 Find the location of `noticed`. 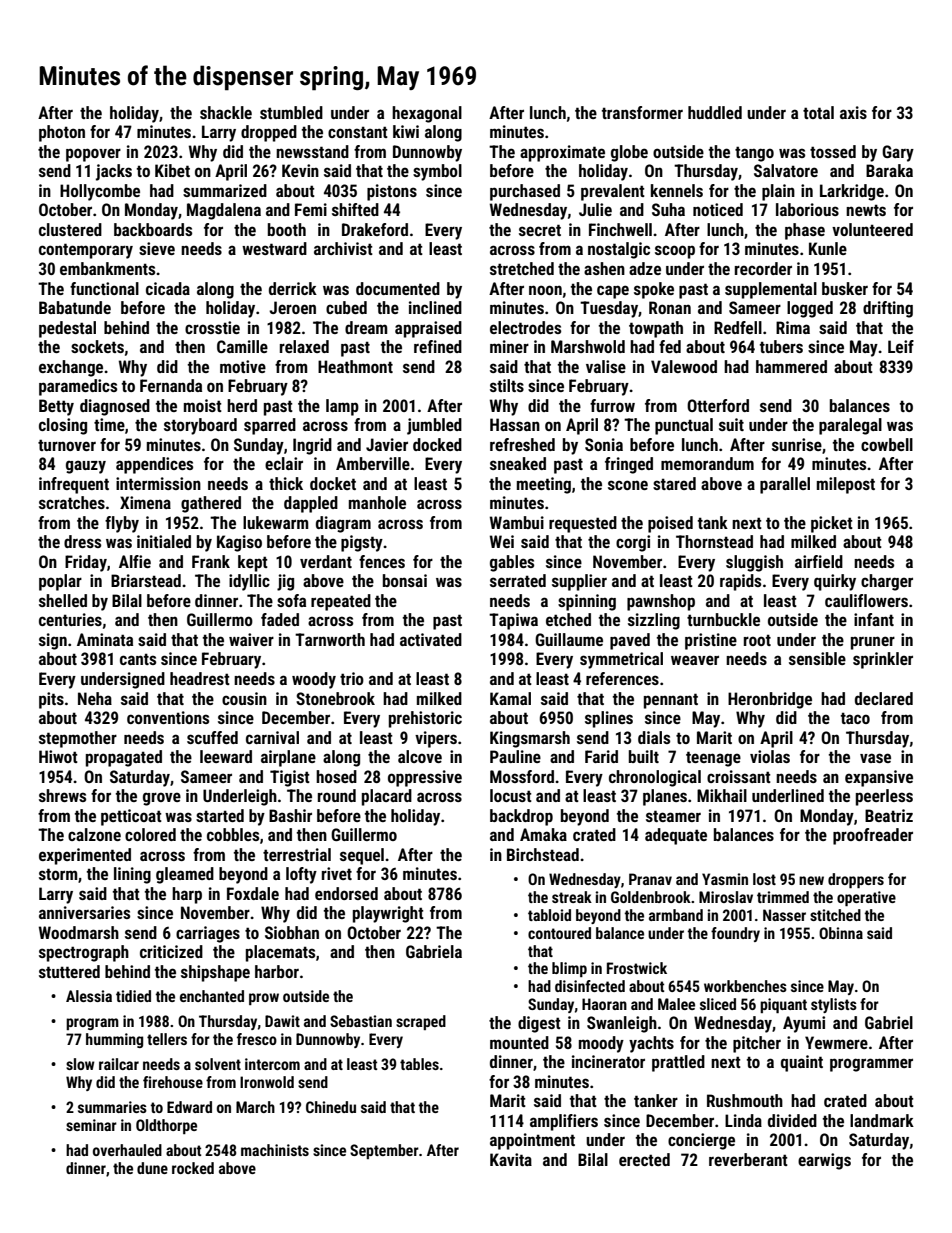

noticed is located at coordinates (718, 209).
